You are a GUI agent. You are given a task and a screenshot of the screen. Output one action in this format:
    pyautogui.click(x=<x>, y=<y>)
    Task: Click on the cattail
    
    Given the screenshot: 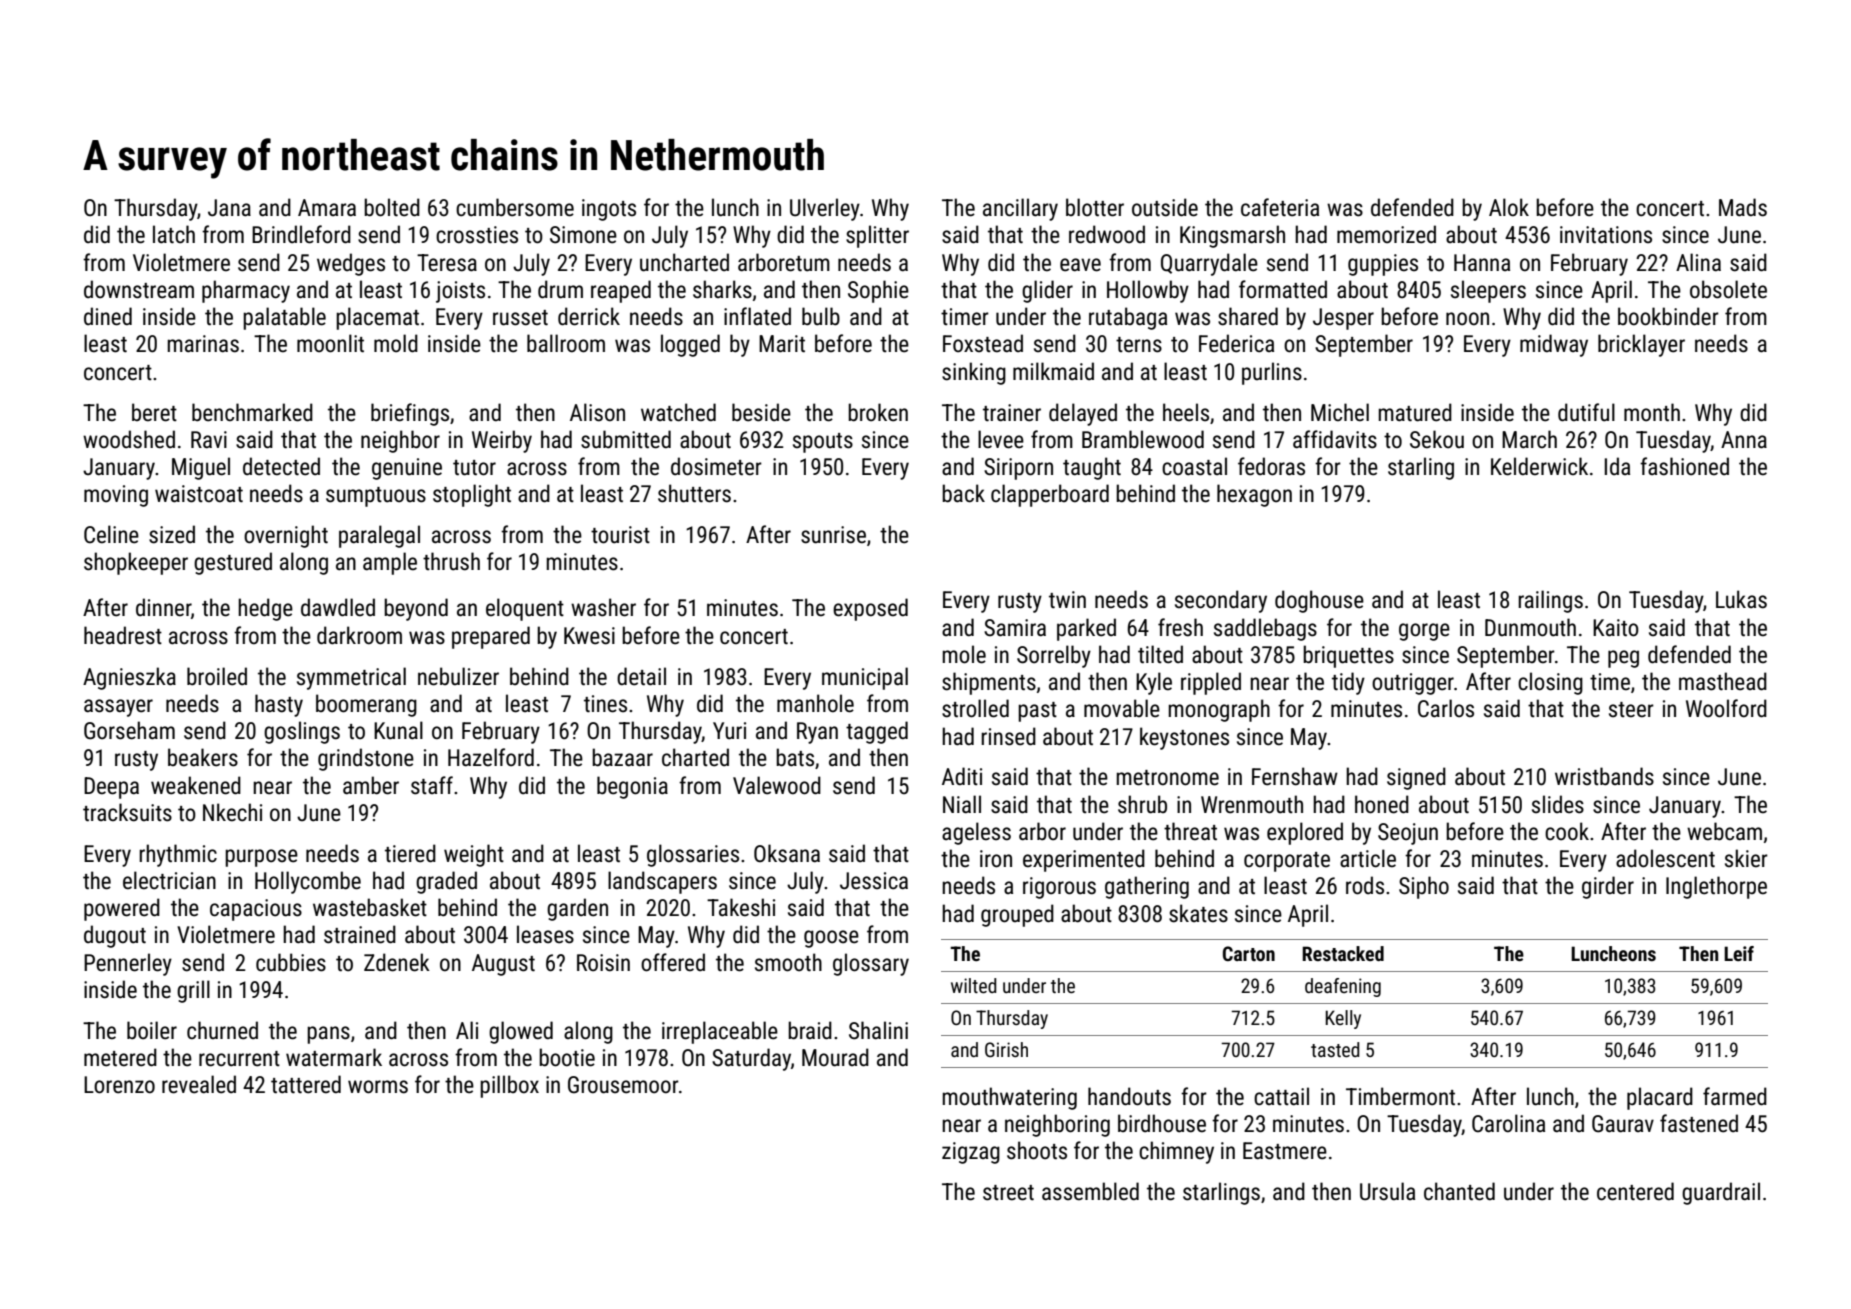 What is the action you would take?
    pyautogui.click(x=1281, y=1096)
